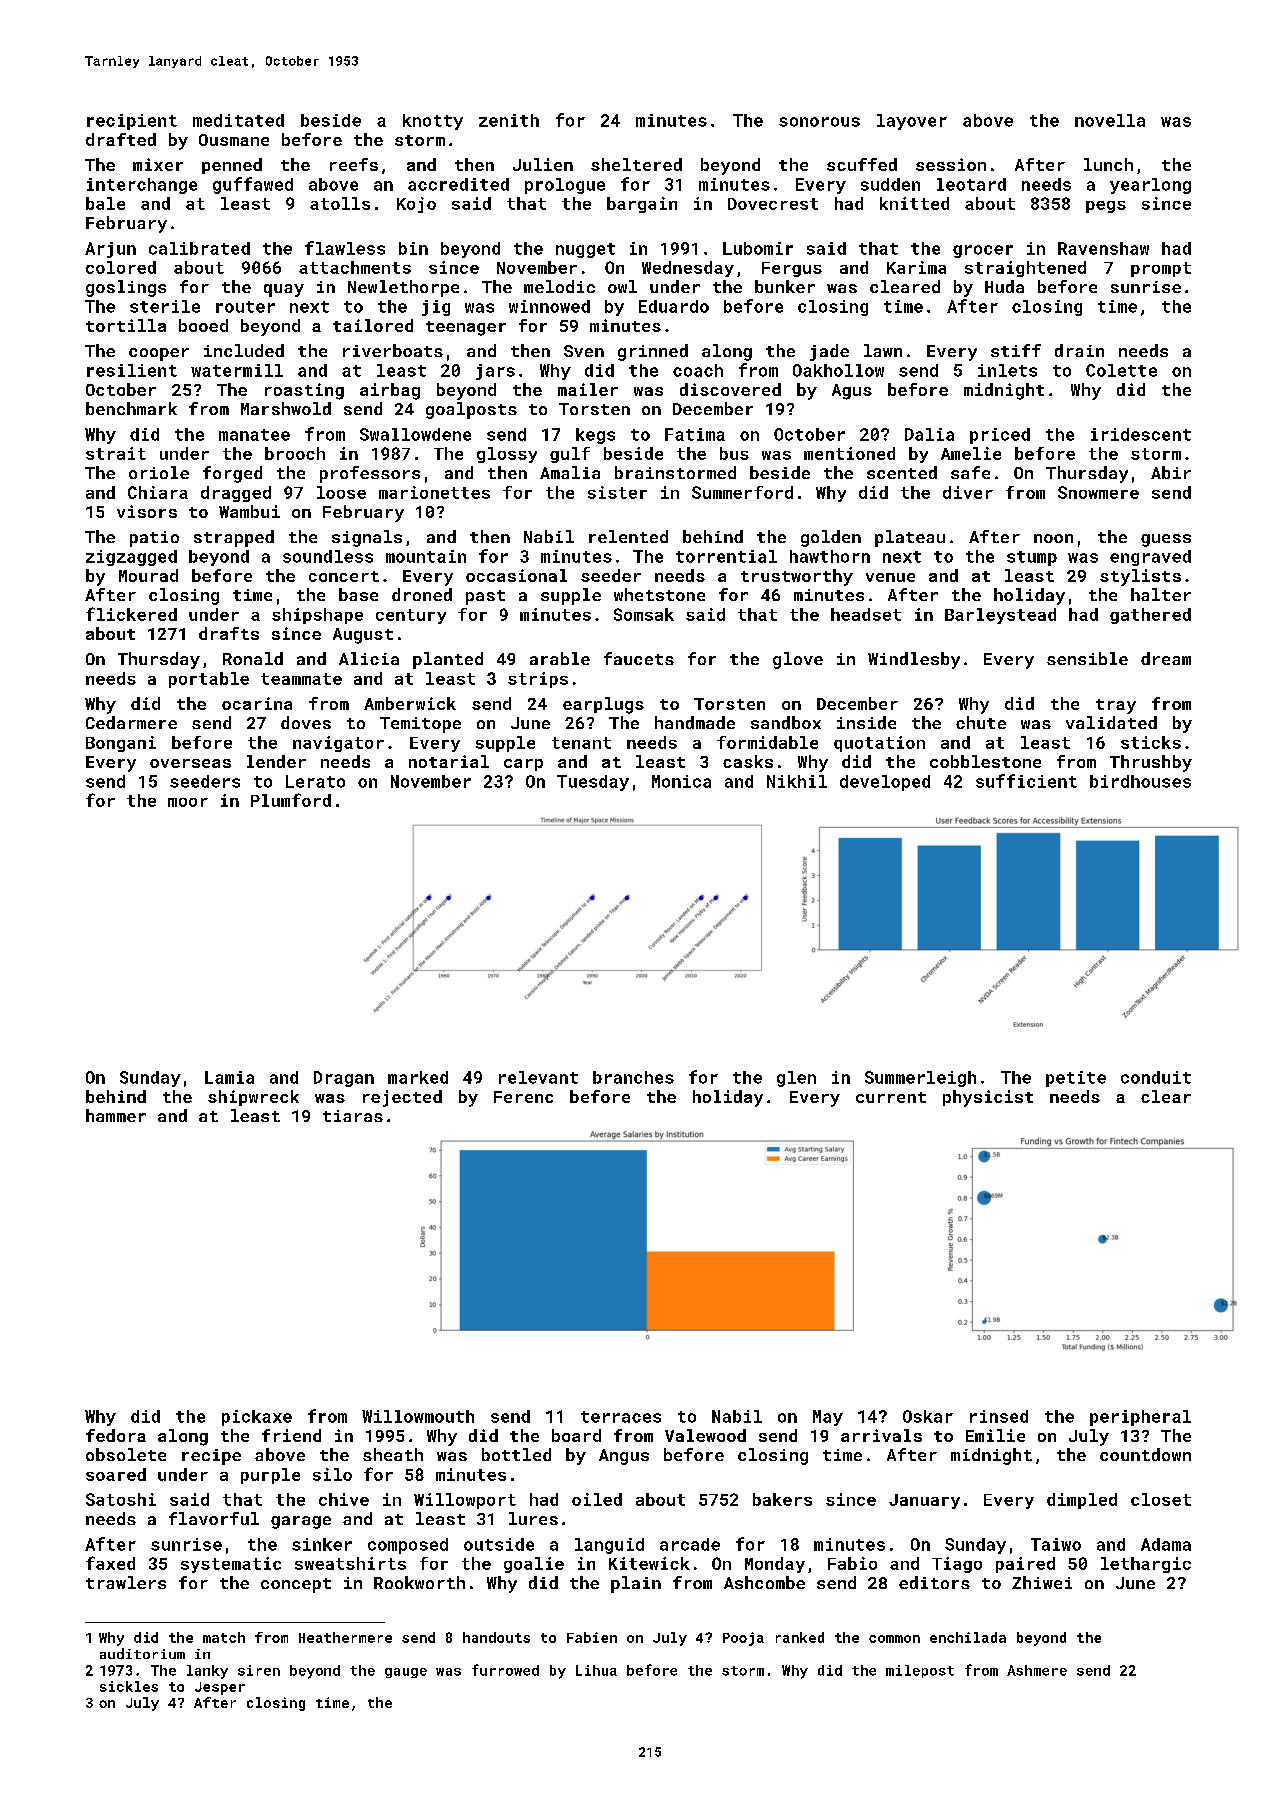 This image has width=1277, height=1805. I want to click on resilient, so click(132, 370).
